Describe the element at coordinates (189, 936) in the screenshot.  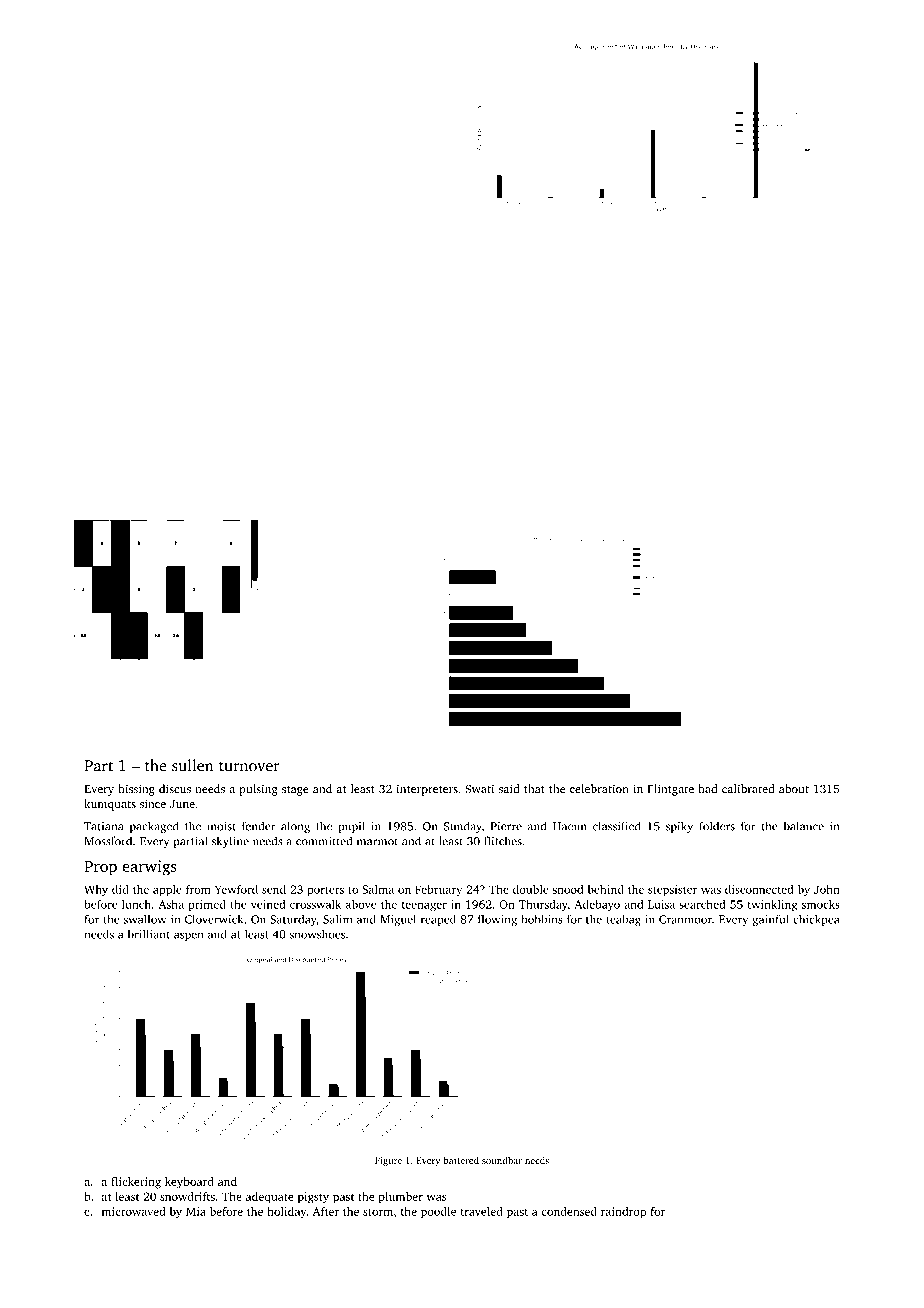
I see `aspen` at that location.
